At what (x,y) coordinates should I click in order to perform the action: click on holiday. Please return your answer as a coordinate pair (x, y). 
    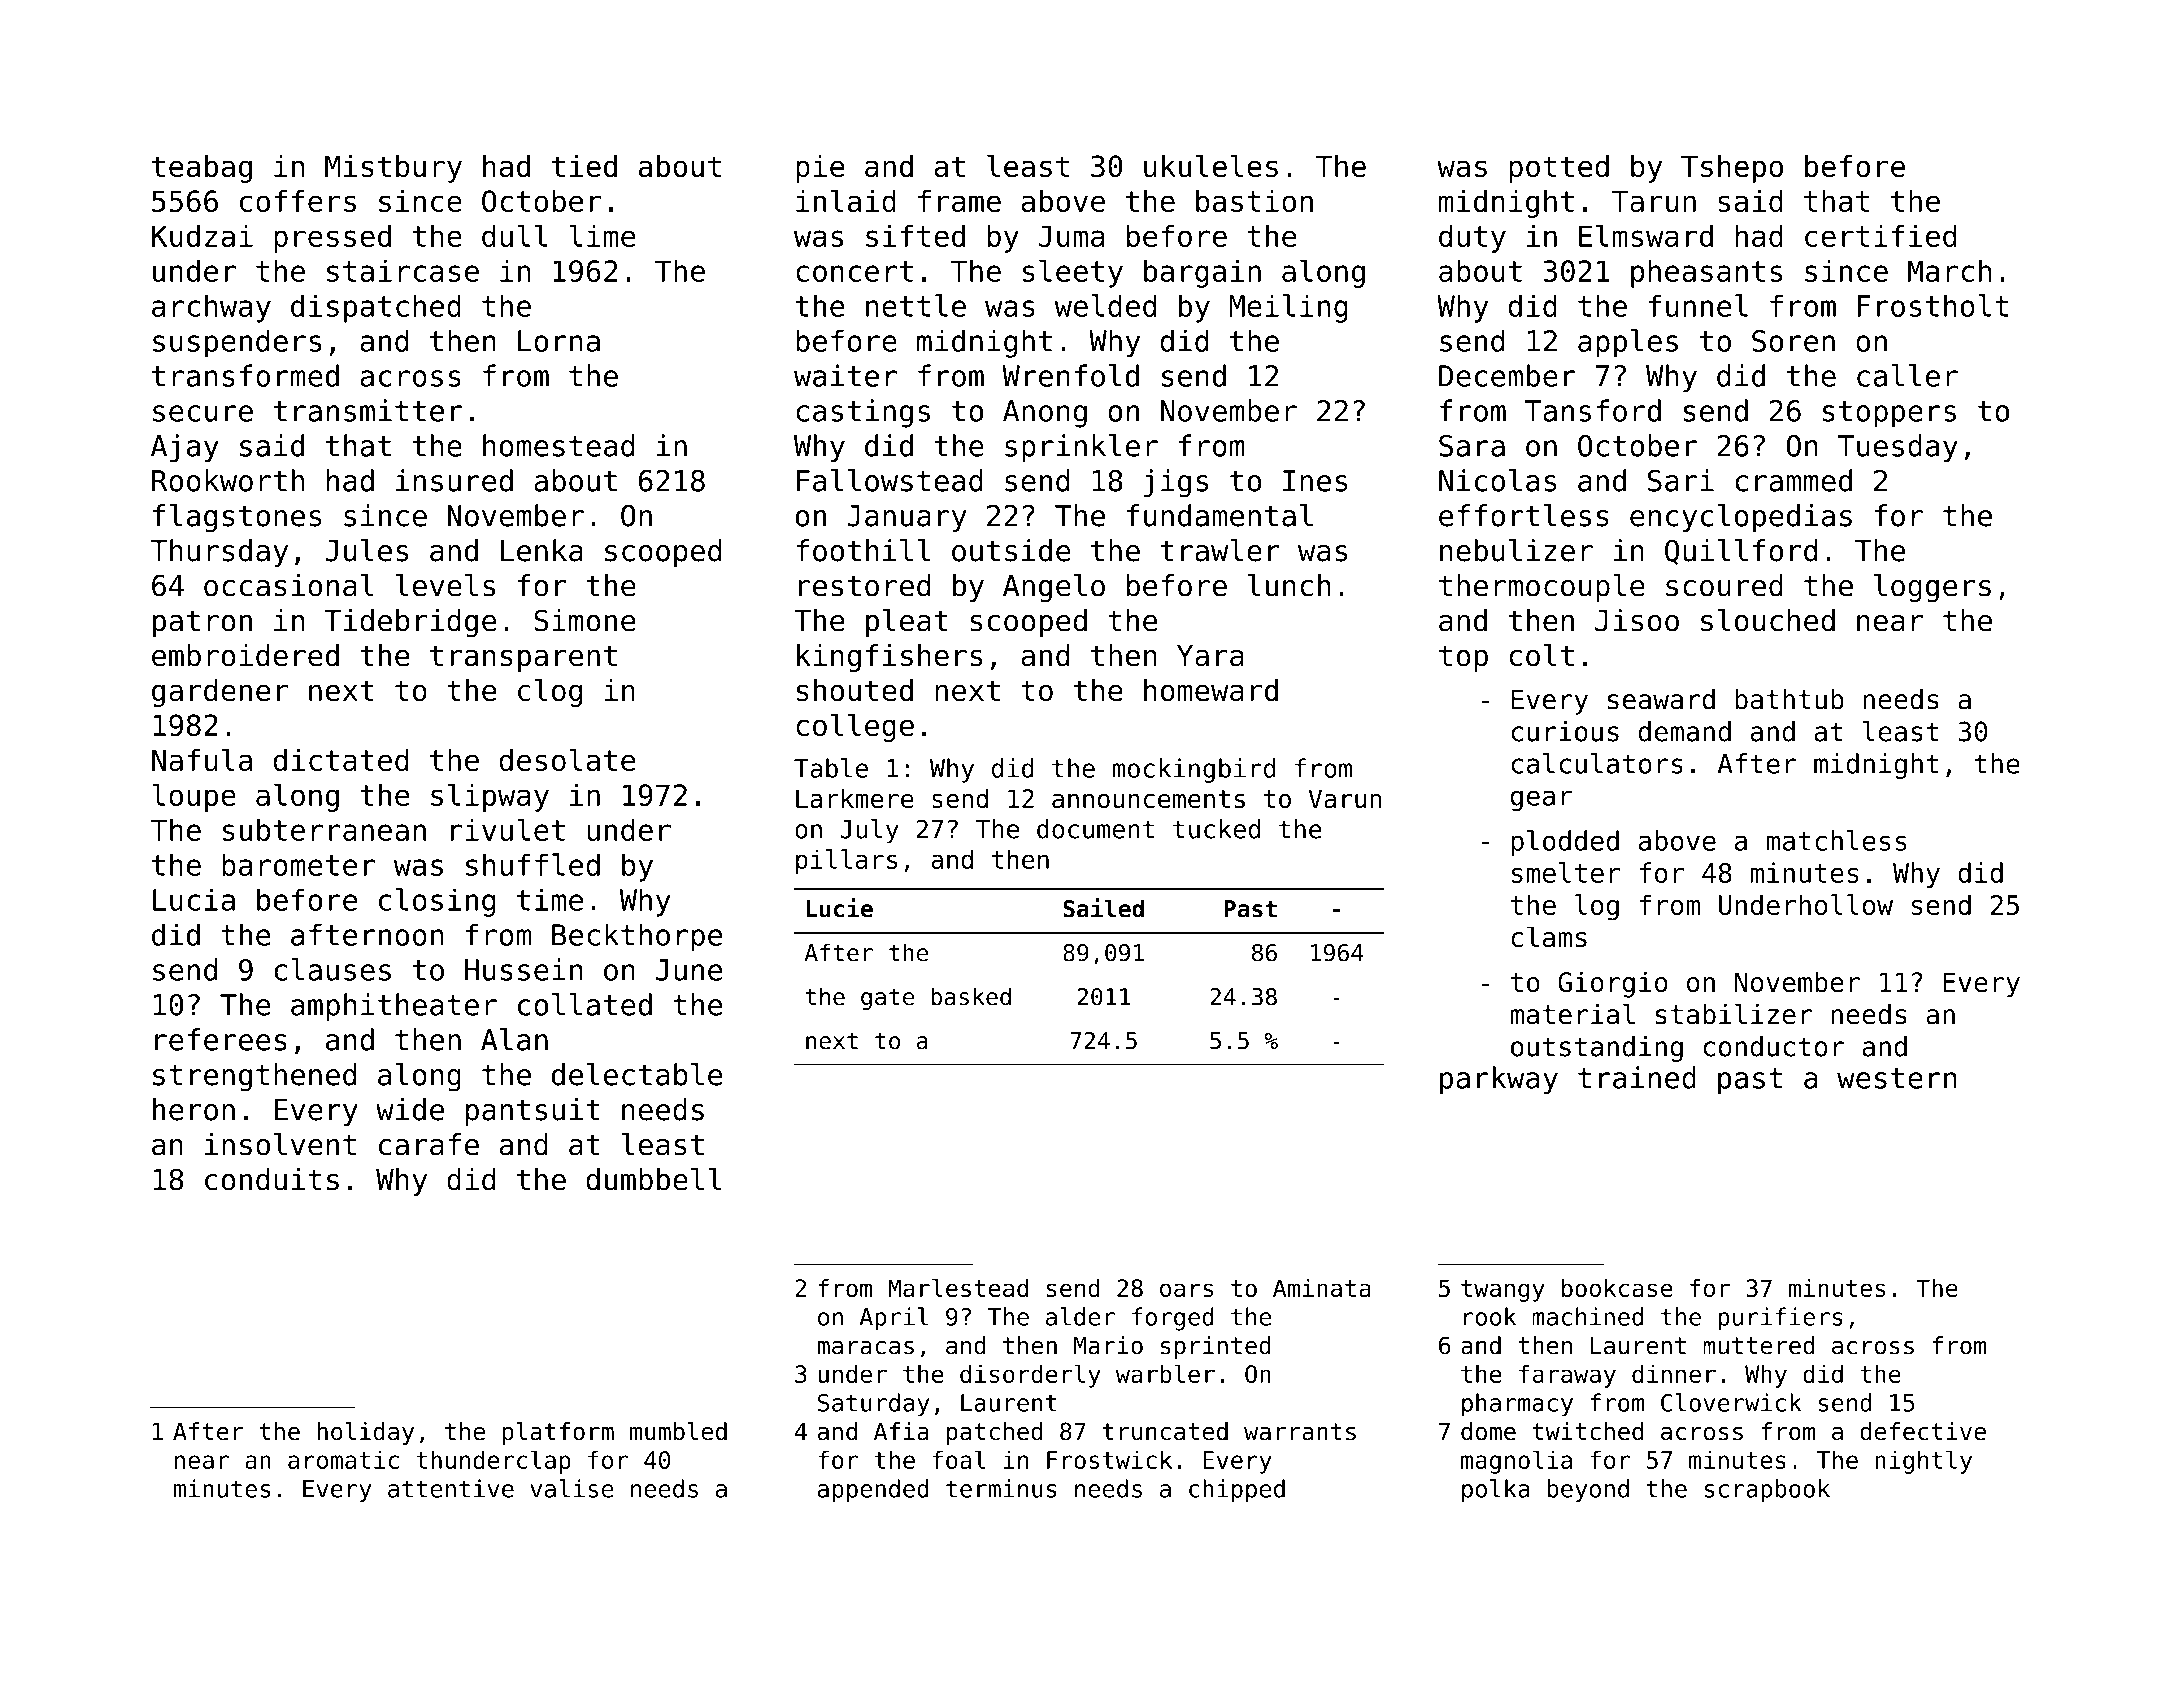
    Looking at the image, I should click on (365, 1433).
